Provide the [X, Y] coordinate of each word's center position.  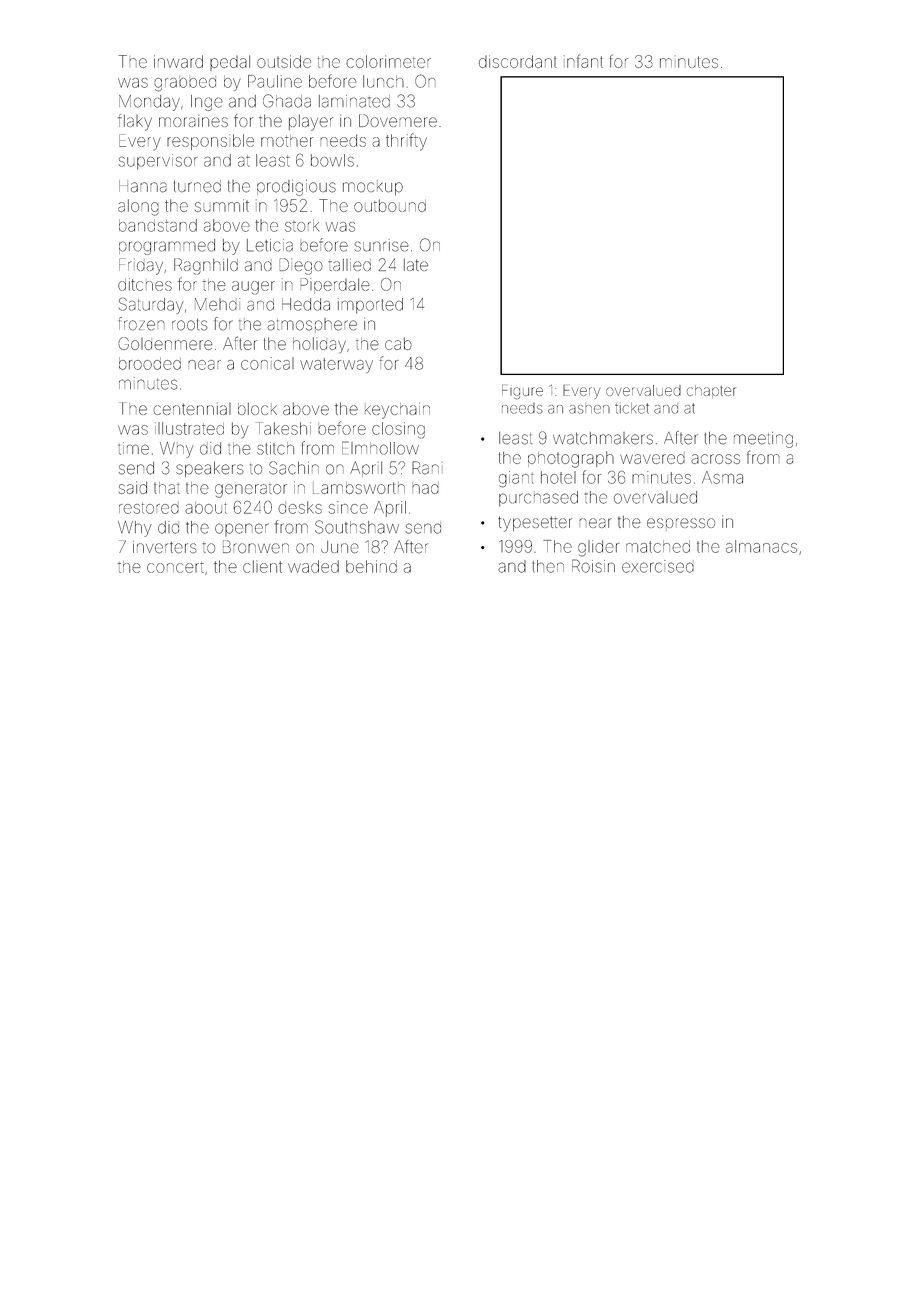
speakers [210, 469]
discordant [518, 61]
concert [175, 567]
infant [583, 61]
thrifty [406, 142]
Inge [207, 103]
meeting [763, 440]
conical [267, 363]
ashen [589, 409]
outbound [390, 205]
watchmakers [603, 438]
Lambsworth [359, 488]
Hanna [143, 186]
